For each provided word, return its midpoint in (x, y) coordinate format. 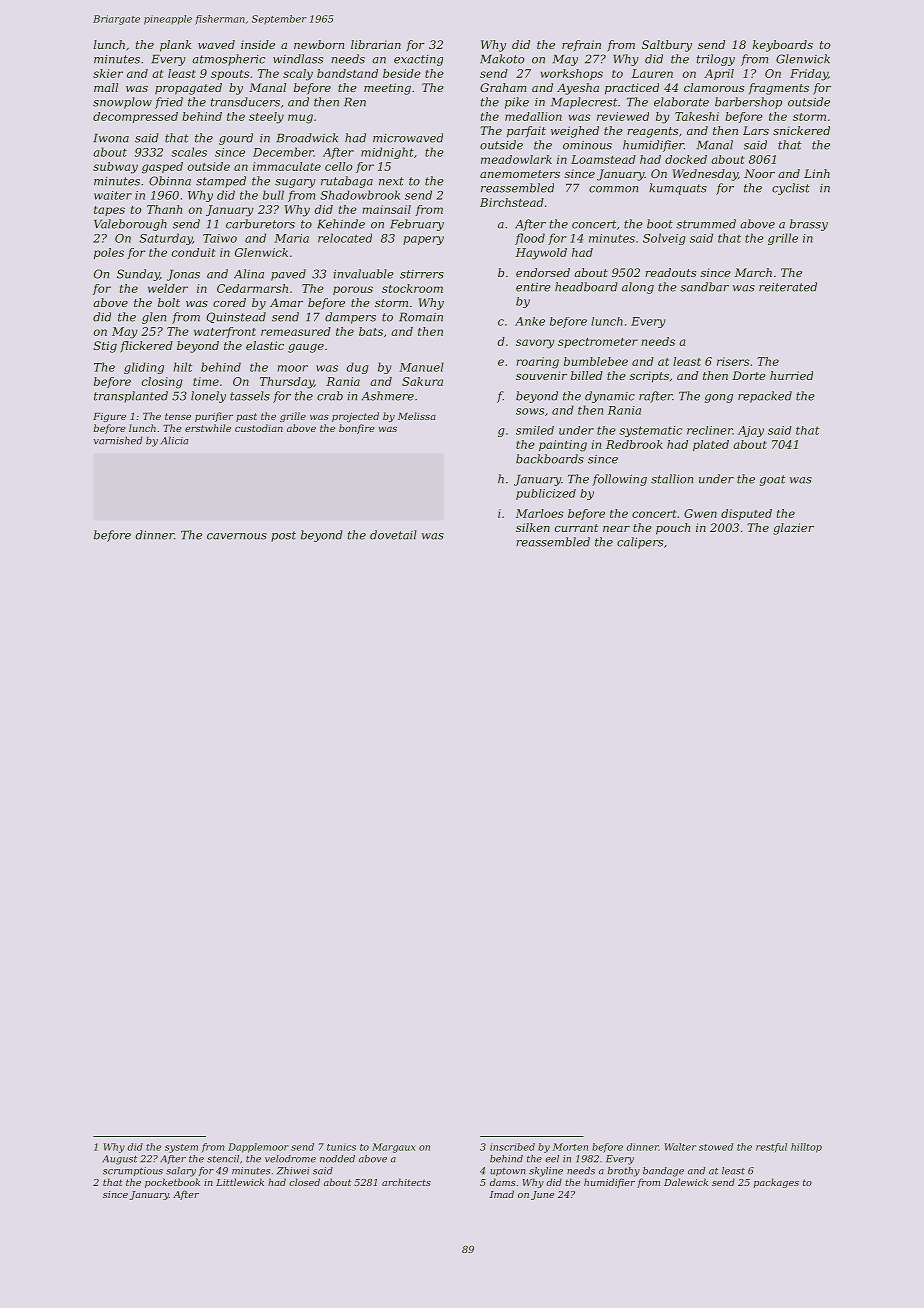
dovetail (393, 535)
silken (533, 527)
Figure (109, 417)
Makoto (502, 59)
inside (258, 44)
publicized (546, 494)
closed (304, 1182)
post (283, 536)
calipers (640, 543)
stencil (223, 1159)
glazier (793, 529)
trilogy (716, 60)
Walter (680, 1147)
